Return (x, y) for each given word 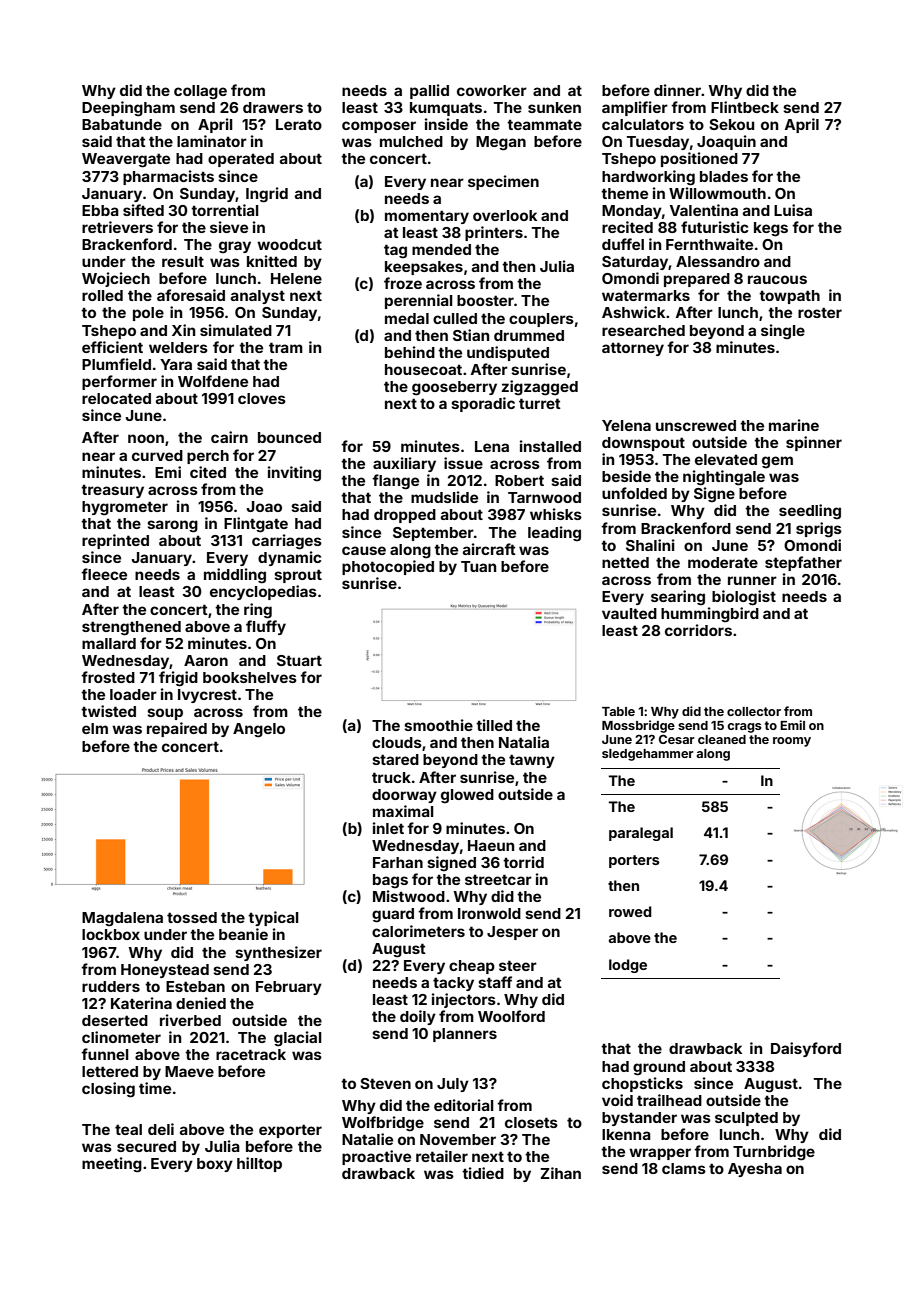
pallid (429, 91)
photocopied (388, 567)
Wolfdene (213, 381)
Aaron (206, 660)
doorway (404, 796)
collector (754, 711)
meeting (112, 1165)
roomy (792, 742)
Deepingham (128, 109)
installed (550, 446)
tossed (192, 917)
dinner (677, 90)
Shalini (650, 545)
